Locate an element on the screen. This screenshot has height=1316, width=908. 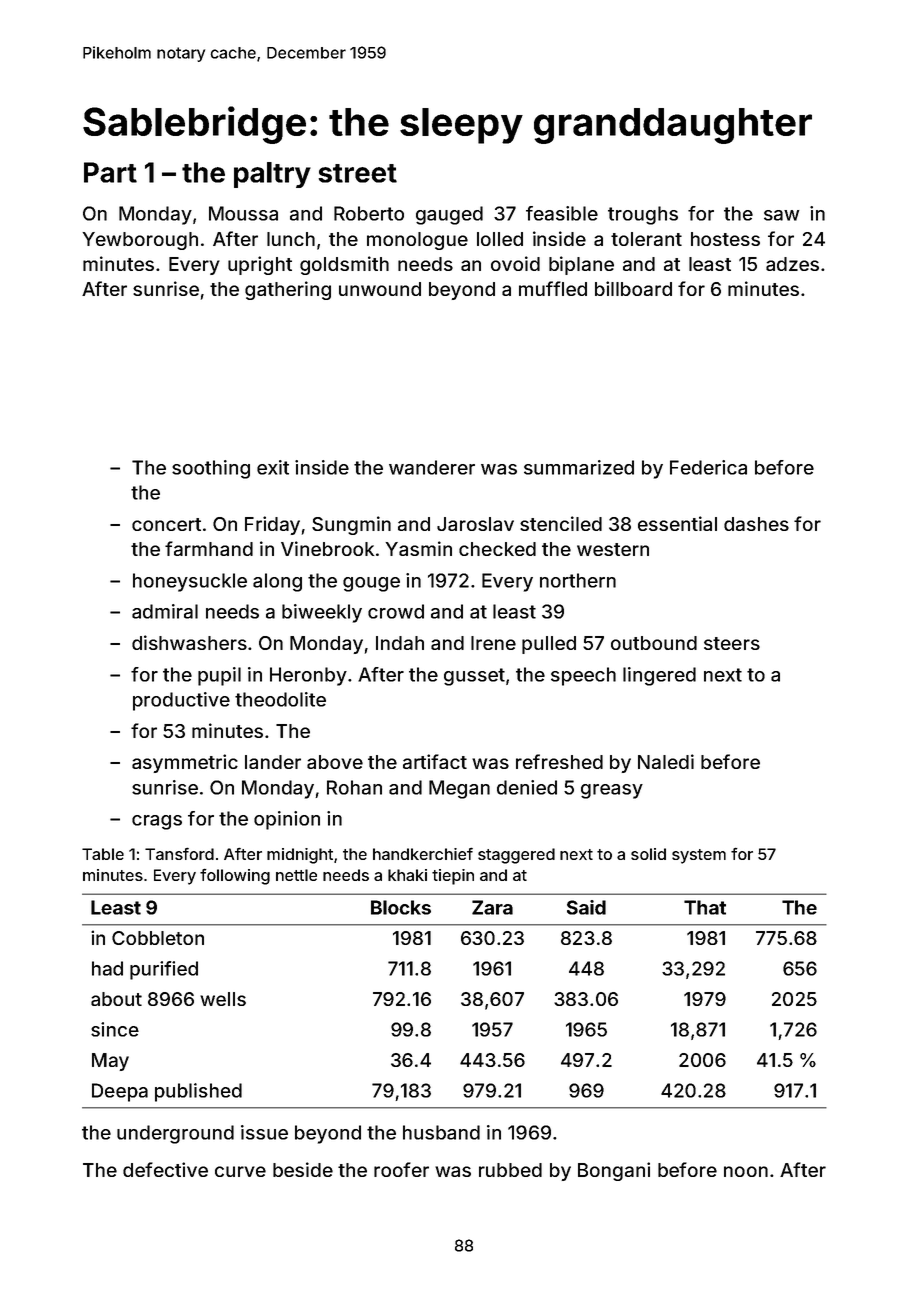
system is located at coordinates (699, 856).
